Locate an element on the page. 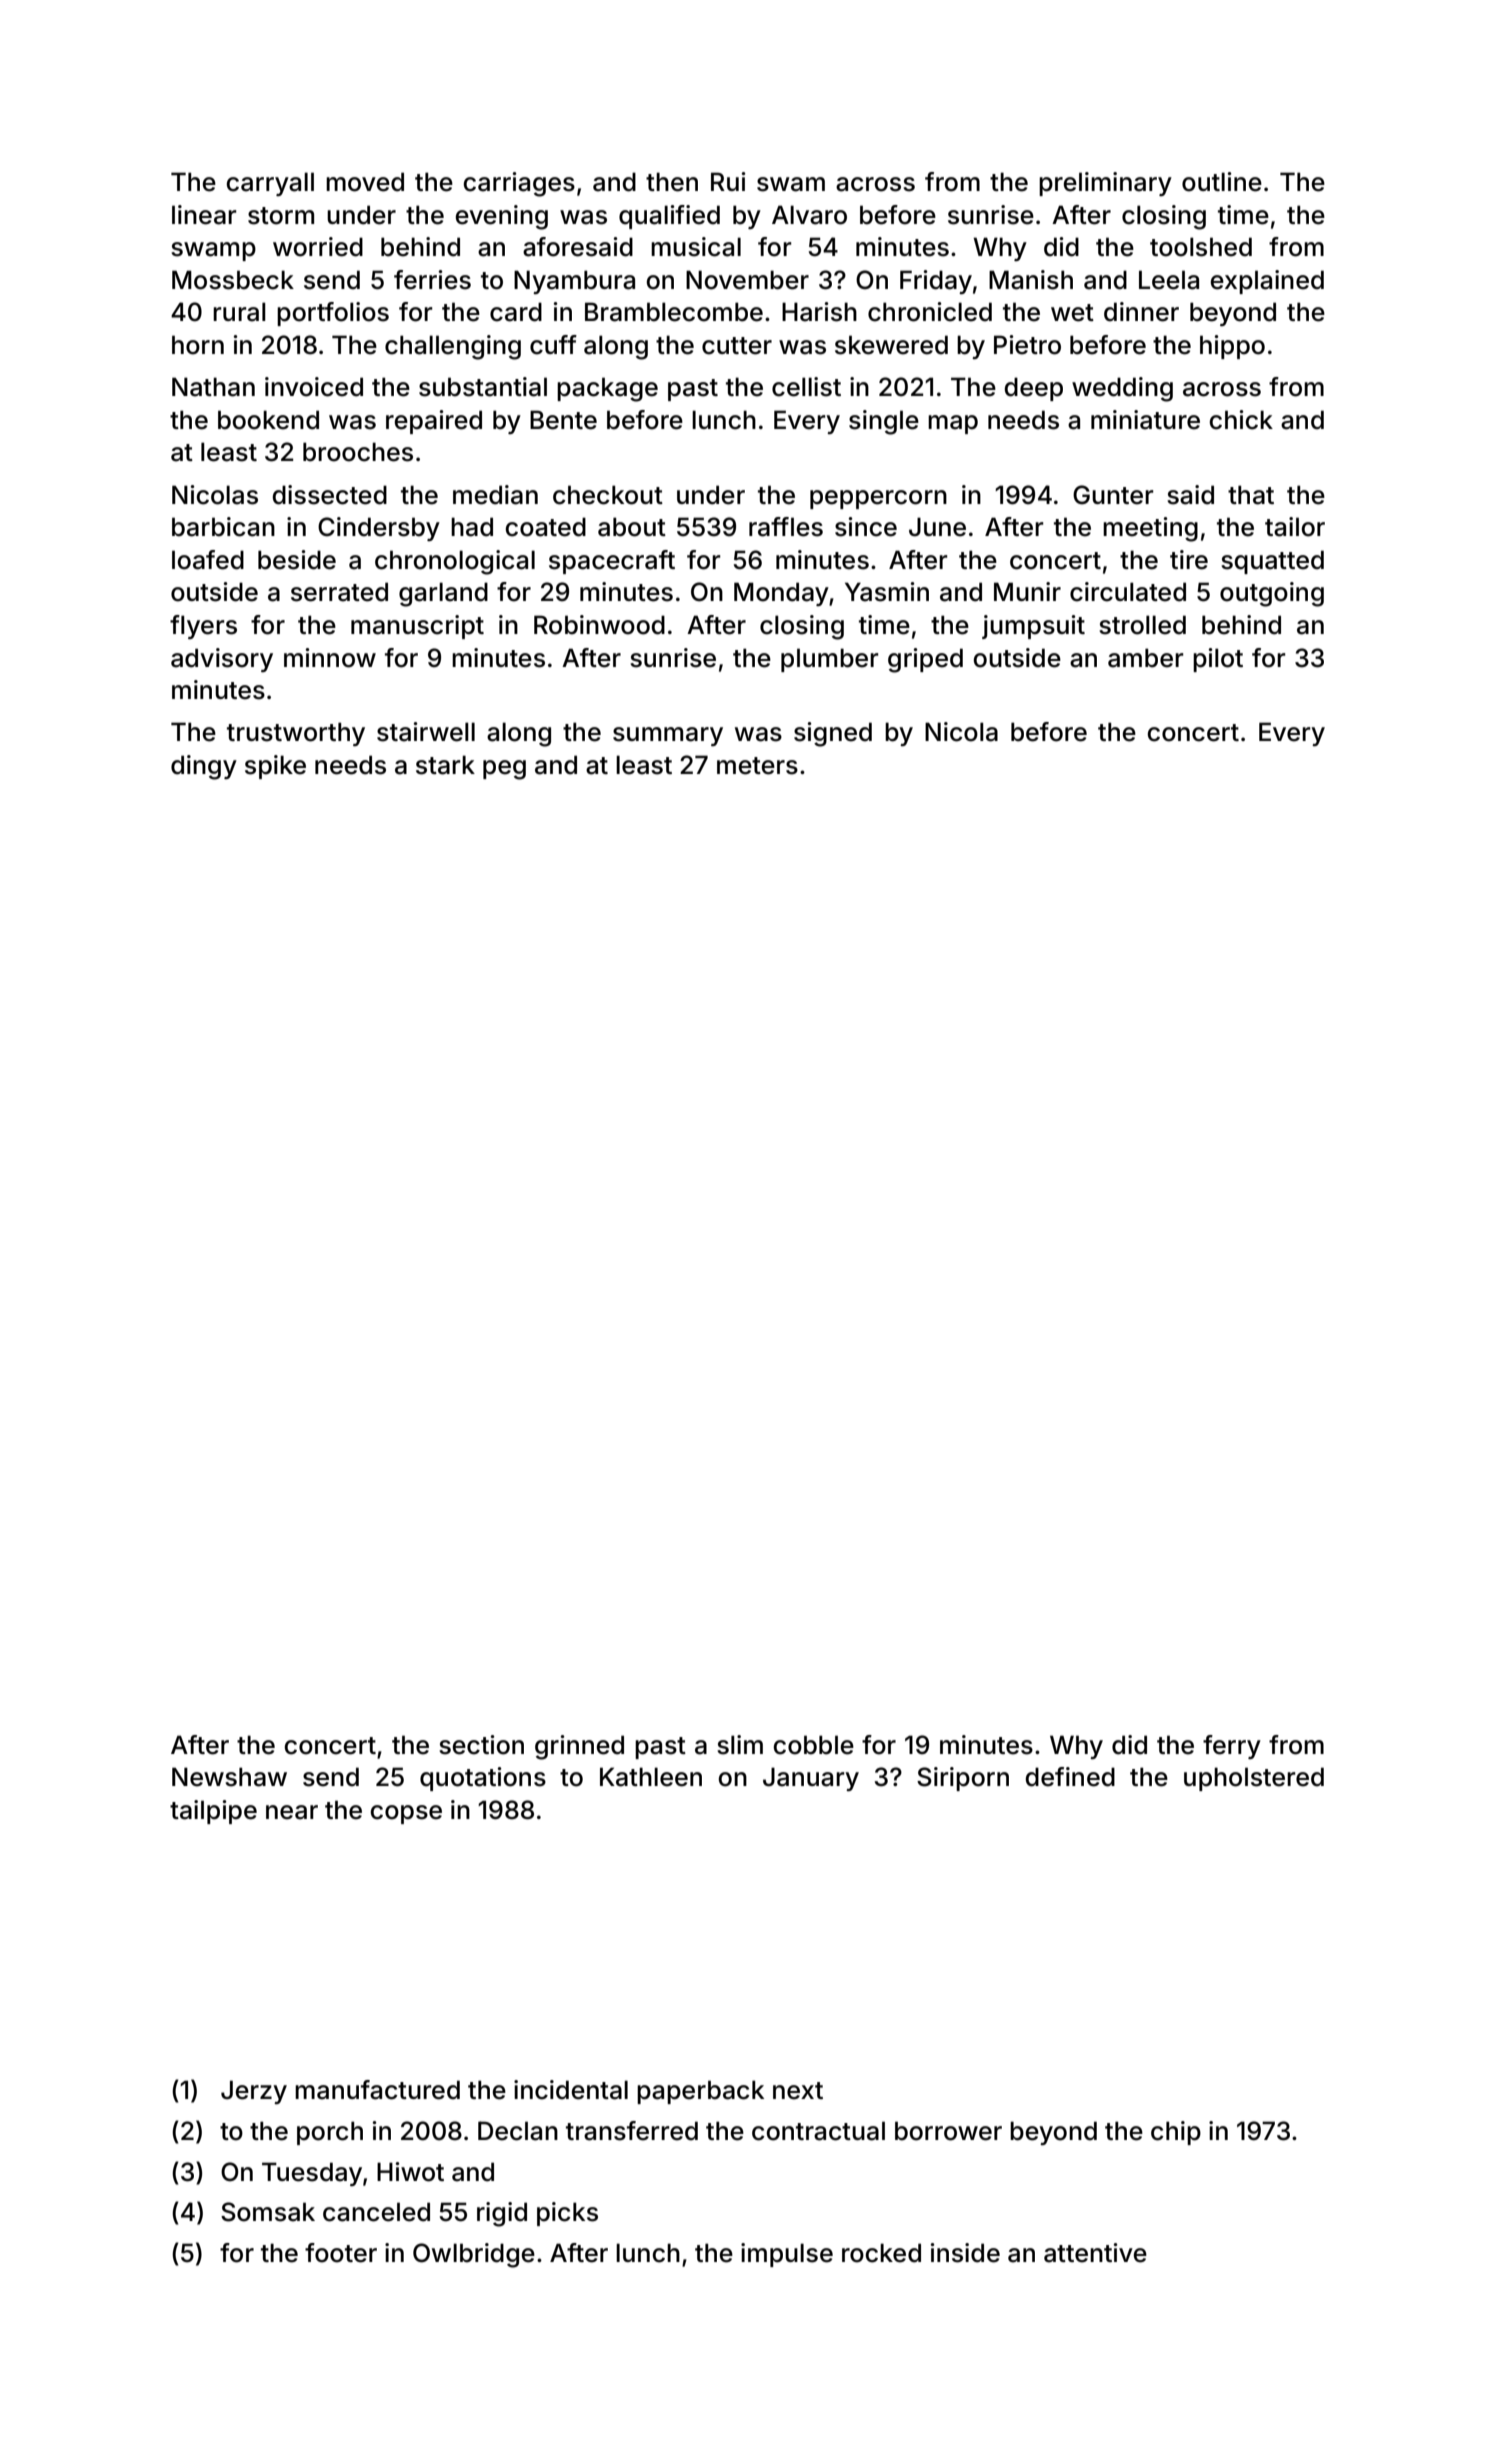  Jerzy is located at coordinates (254, 2092).
